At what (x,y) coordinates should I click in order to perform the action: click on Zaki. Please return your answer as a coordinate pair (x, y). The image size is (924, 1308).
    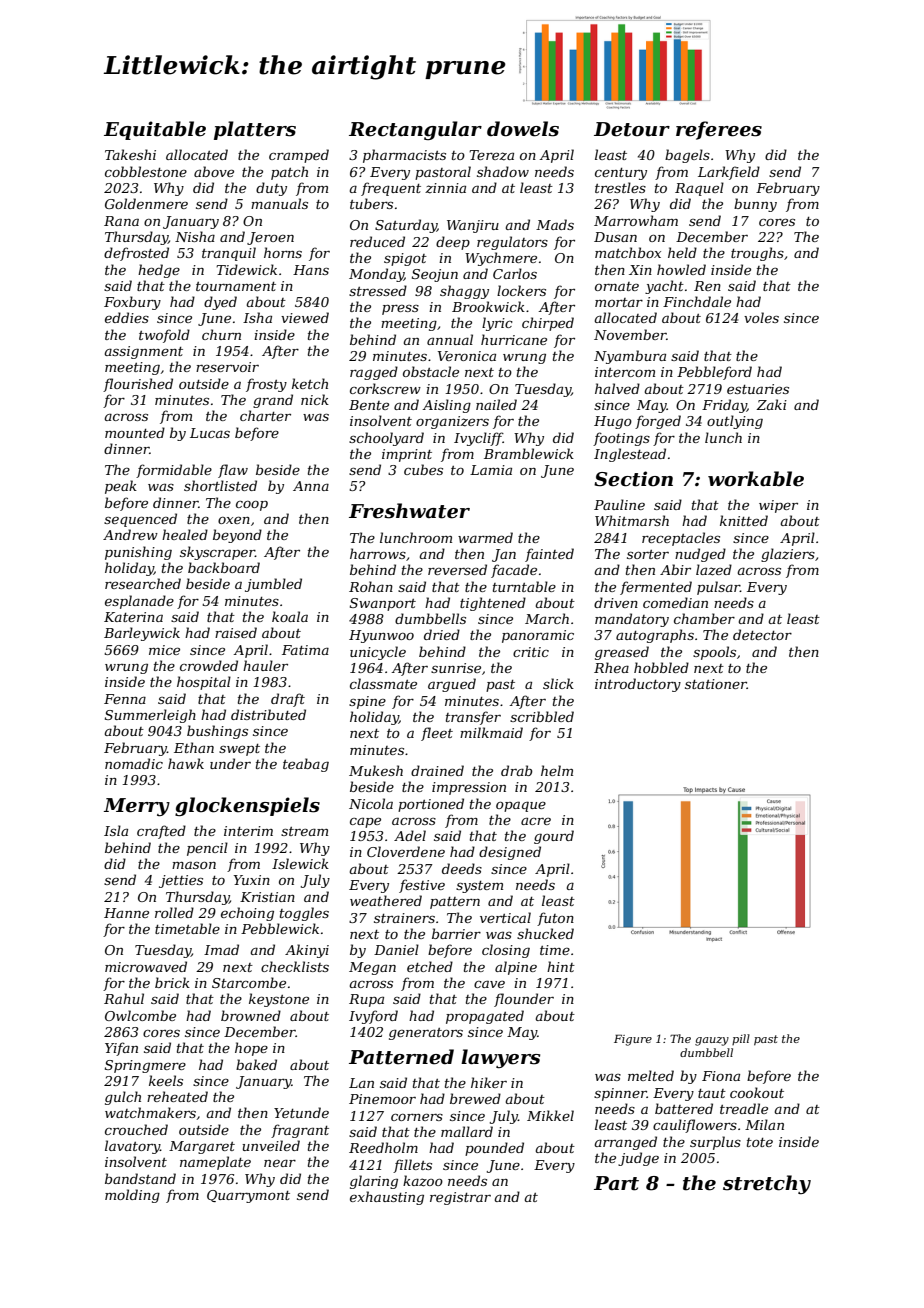
    Looking at the image, I should click on (771, 404).
